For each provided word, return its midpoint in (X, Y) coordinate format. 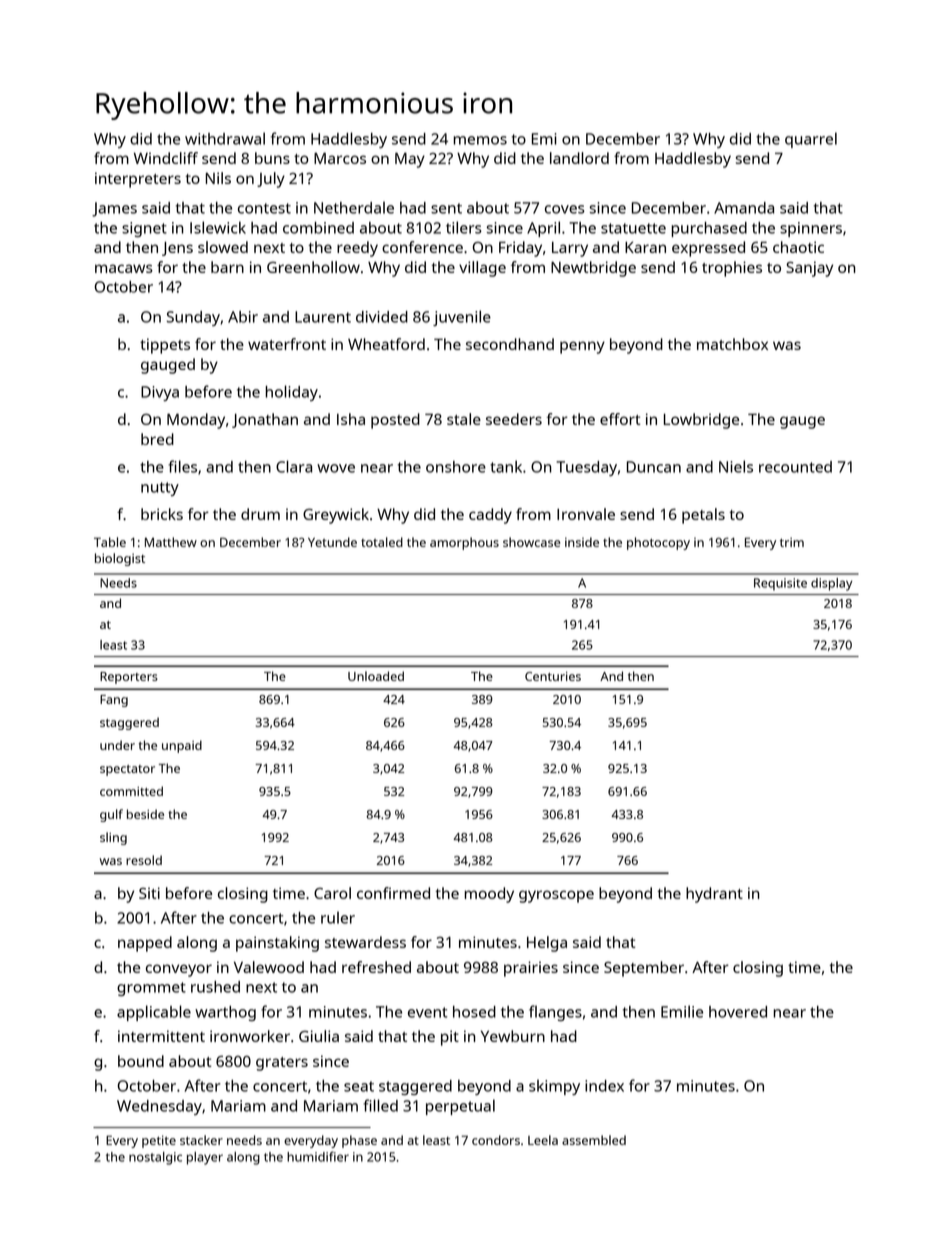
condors (496, 1140)
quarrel (811, 140)
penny (582, 347)
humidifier (318, 1156)
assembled (594, 1140)
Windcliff (166, 158)
